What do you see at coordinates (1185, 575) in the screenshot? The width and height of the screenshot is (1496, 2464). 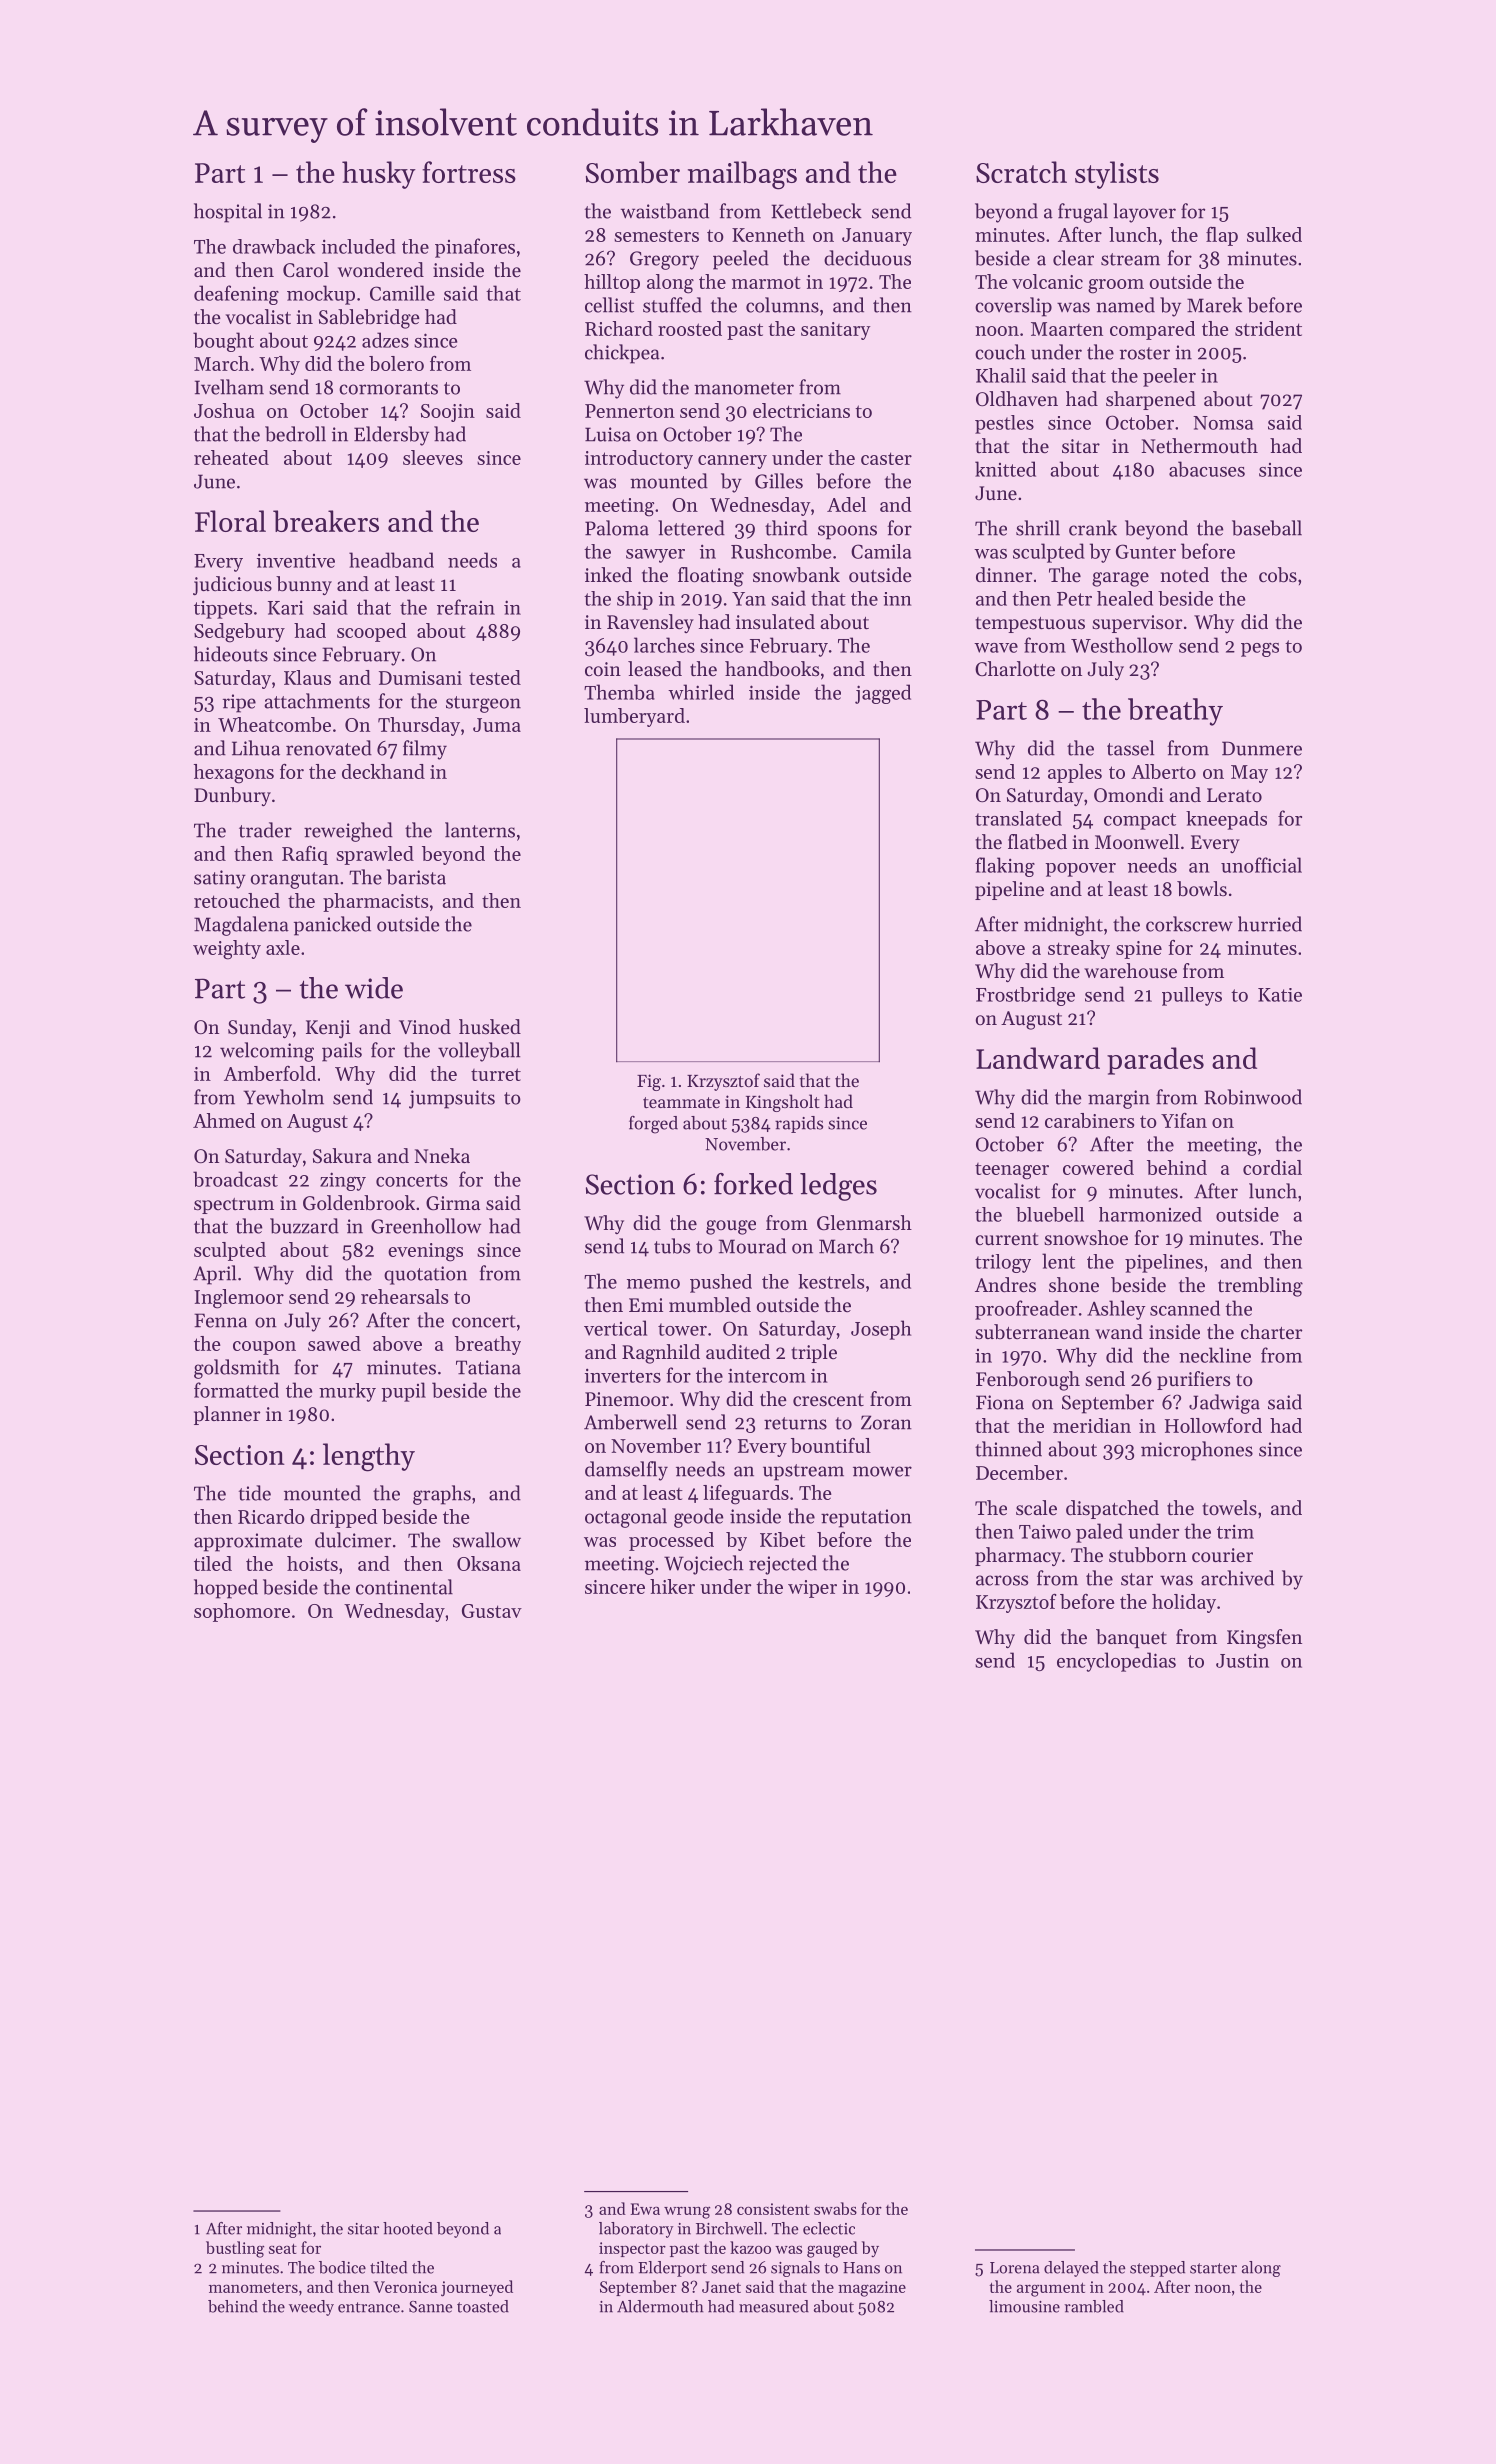 I see `noted` at bounding box center [1185, 575].
